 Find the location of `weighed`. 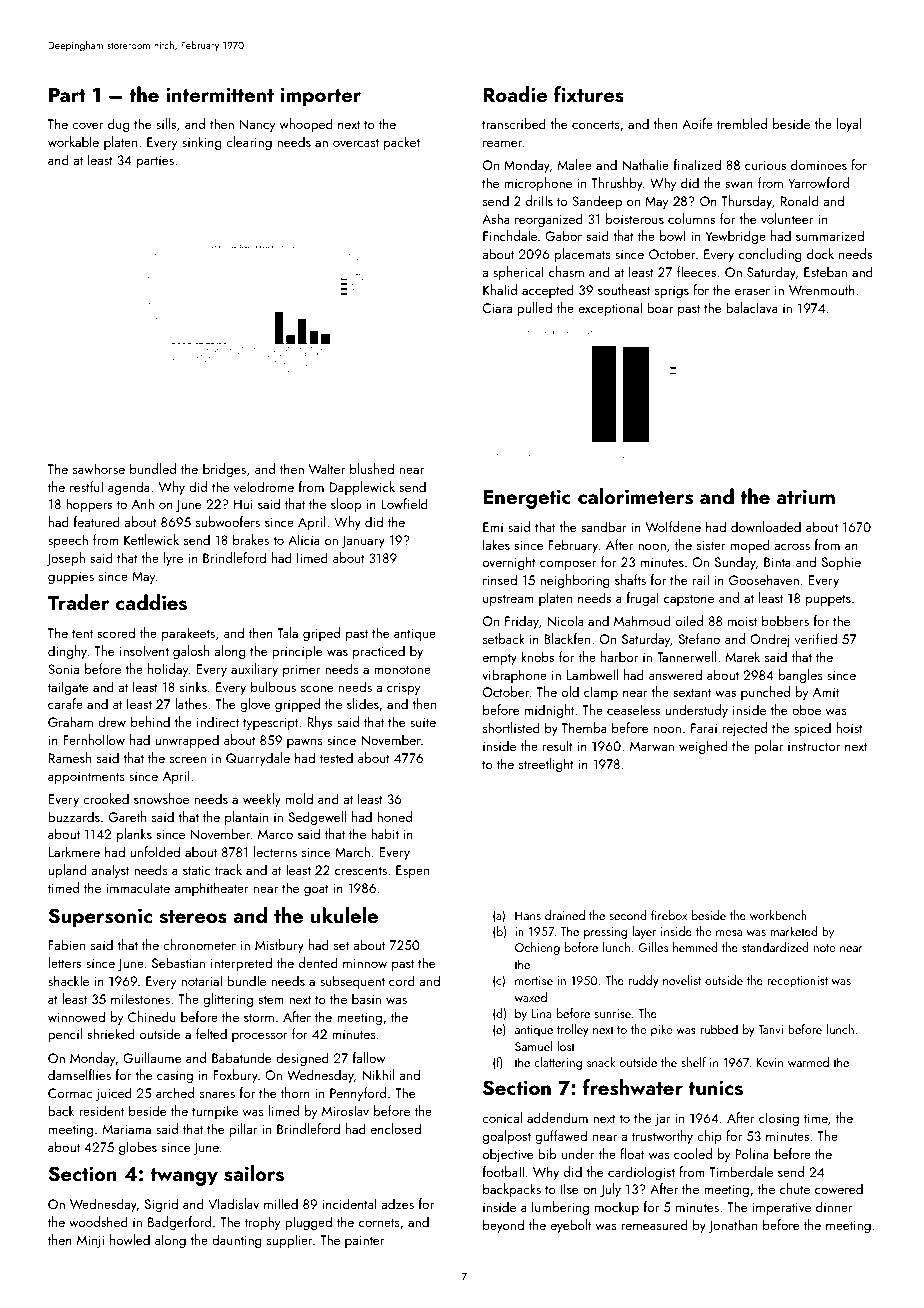

weighed is located at coordinates (703, 747).
